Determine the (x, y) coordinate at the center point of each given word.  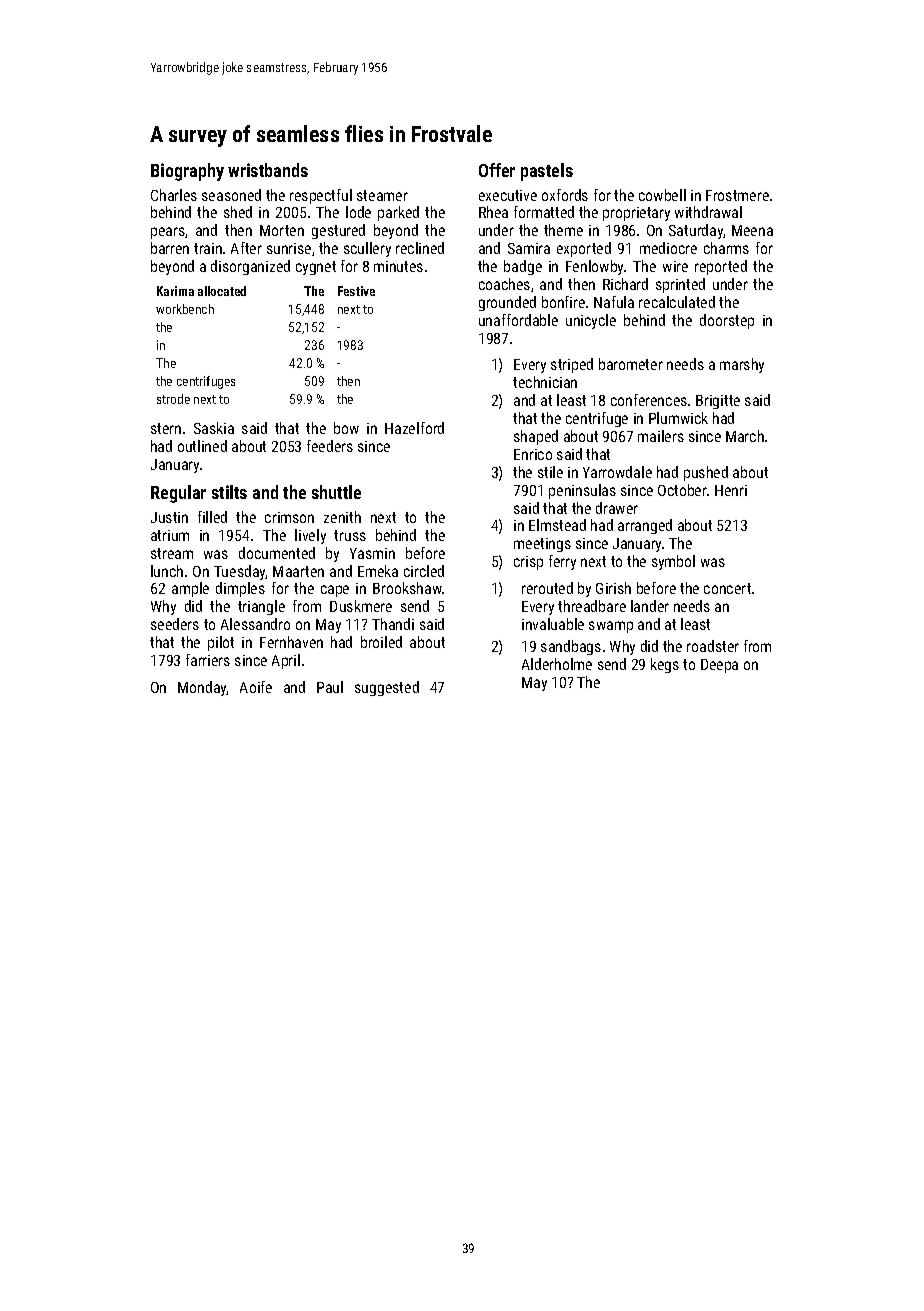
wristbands (268, 170)
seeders (175, 624)
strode (173, 399)
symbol (673, 562)
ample (190, 589)
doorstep (727, 321)
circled (424, 571)
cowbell (662, 195)
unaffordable (518, 320)
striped (572, 365)
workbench (185, 309)
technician (545, 382)
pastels (547, 172)
